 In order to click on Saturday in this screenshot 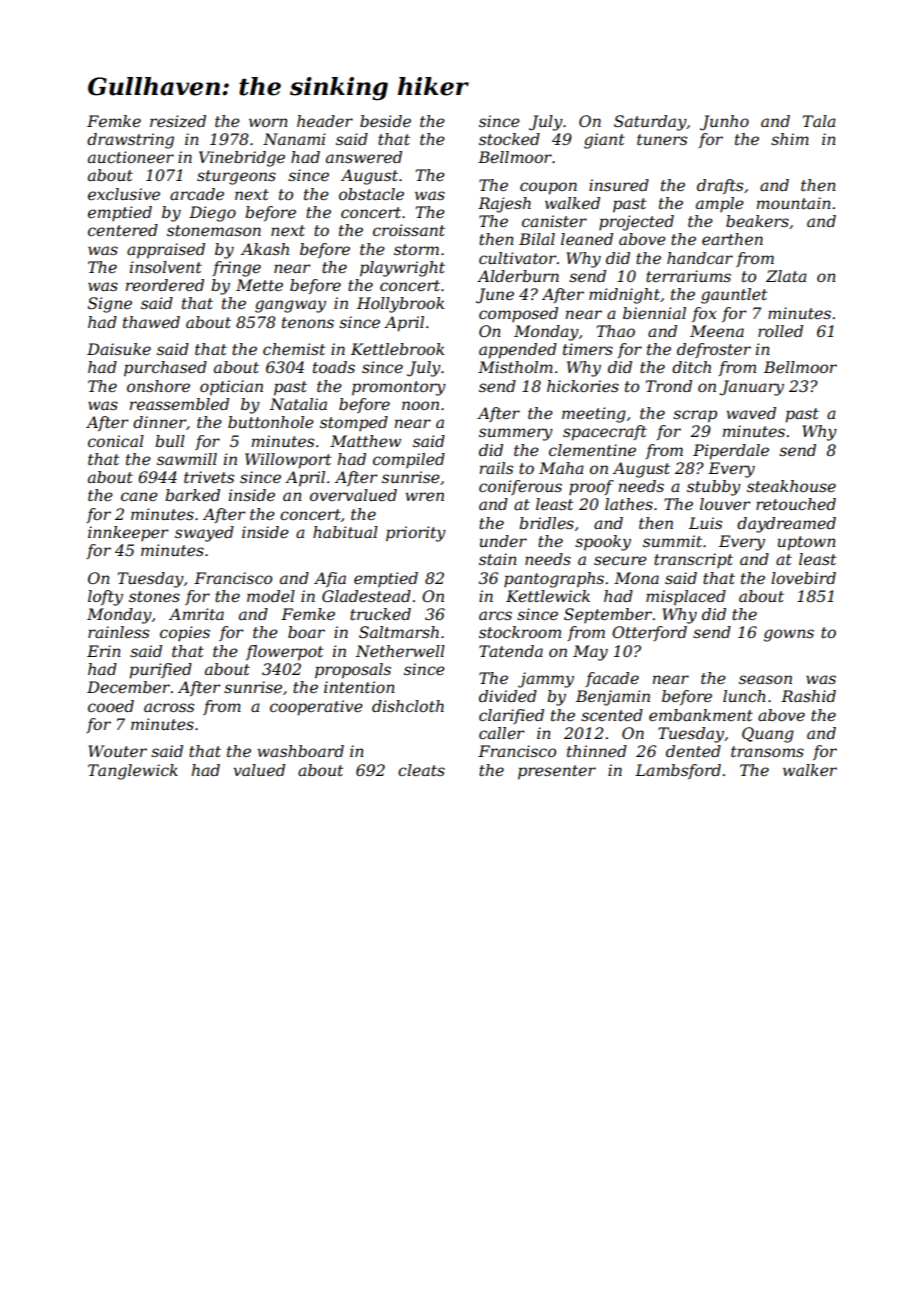, I will do `click(650, 123)`.
